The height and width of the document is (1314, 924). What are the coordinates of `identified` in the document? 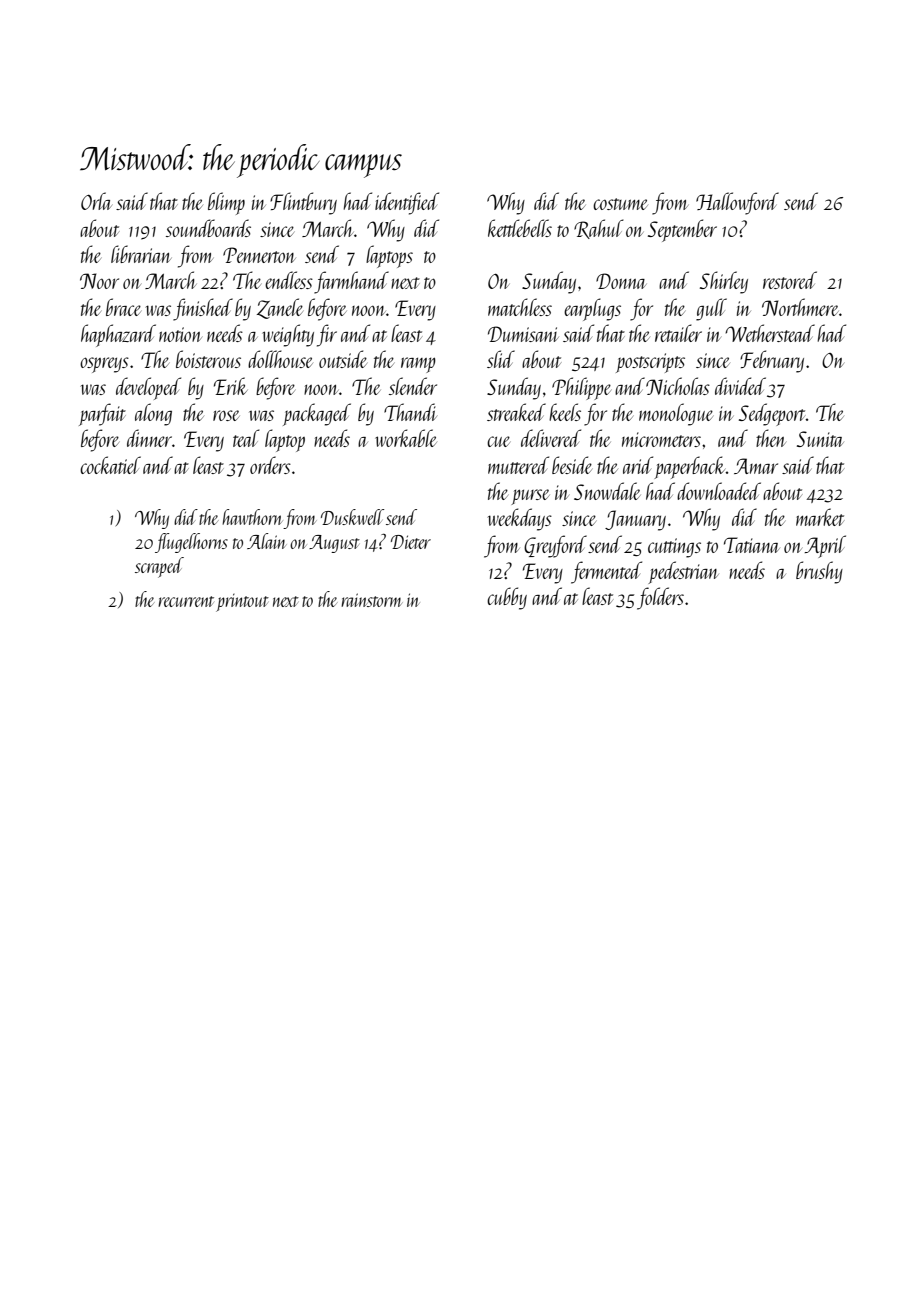 It's located at (407, 203).
